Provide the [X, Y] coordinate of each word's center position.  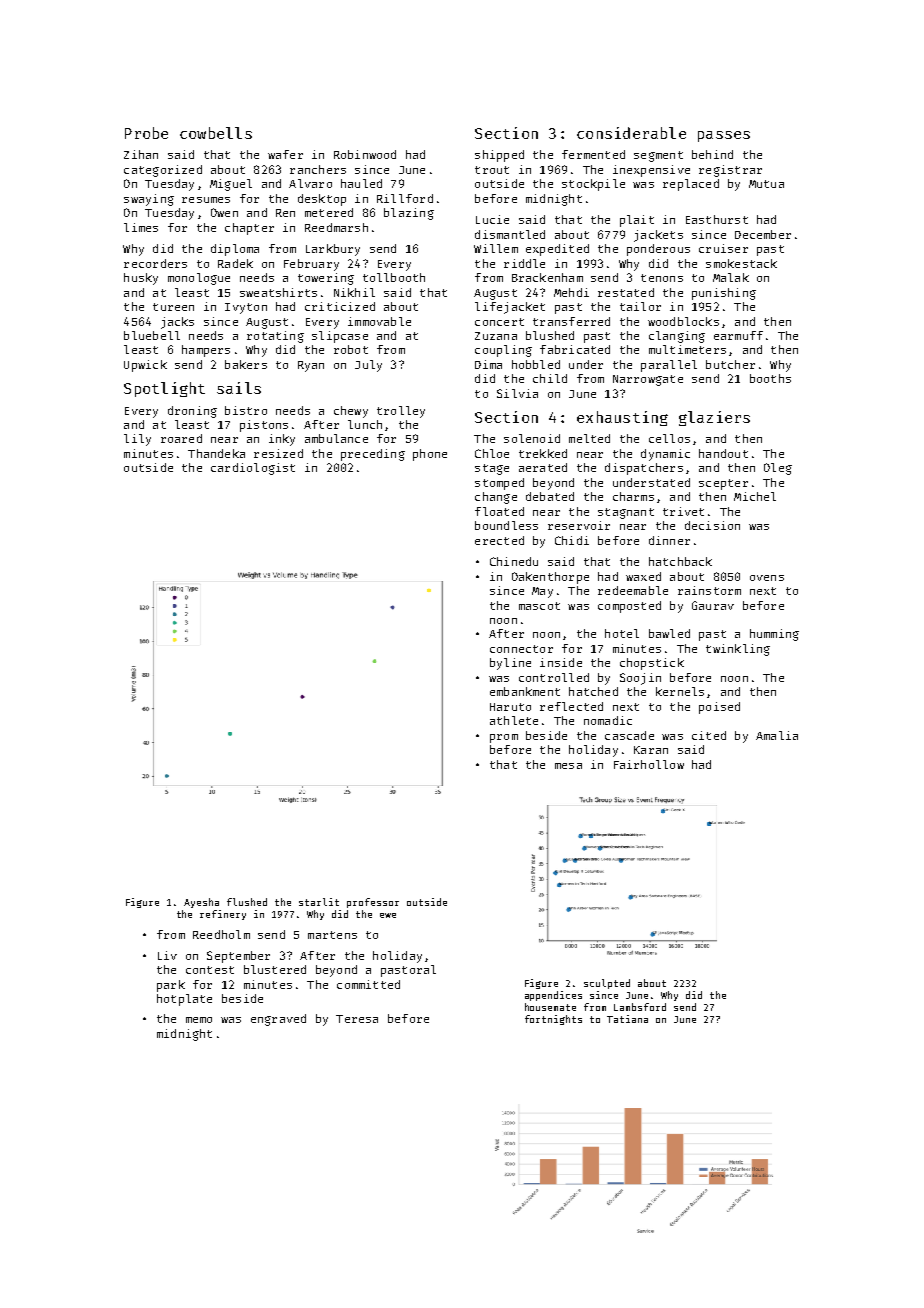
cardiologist [253, 469]
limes [141, 227]
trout [492, 170]
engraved [278, 1020]
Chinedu [514, 561]
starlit [319, 902]
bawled [669, 633]
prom [504, 738]
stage [492, 469]
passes [724, 136]
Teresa [357, 1019]
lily [137, 440]
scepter [723, 484]
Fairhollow [649, 764]
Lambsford [640, 1007]
